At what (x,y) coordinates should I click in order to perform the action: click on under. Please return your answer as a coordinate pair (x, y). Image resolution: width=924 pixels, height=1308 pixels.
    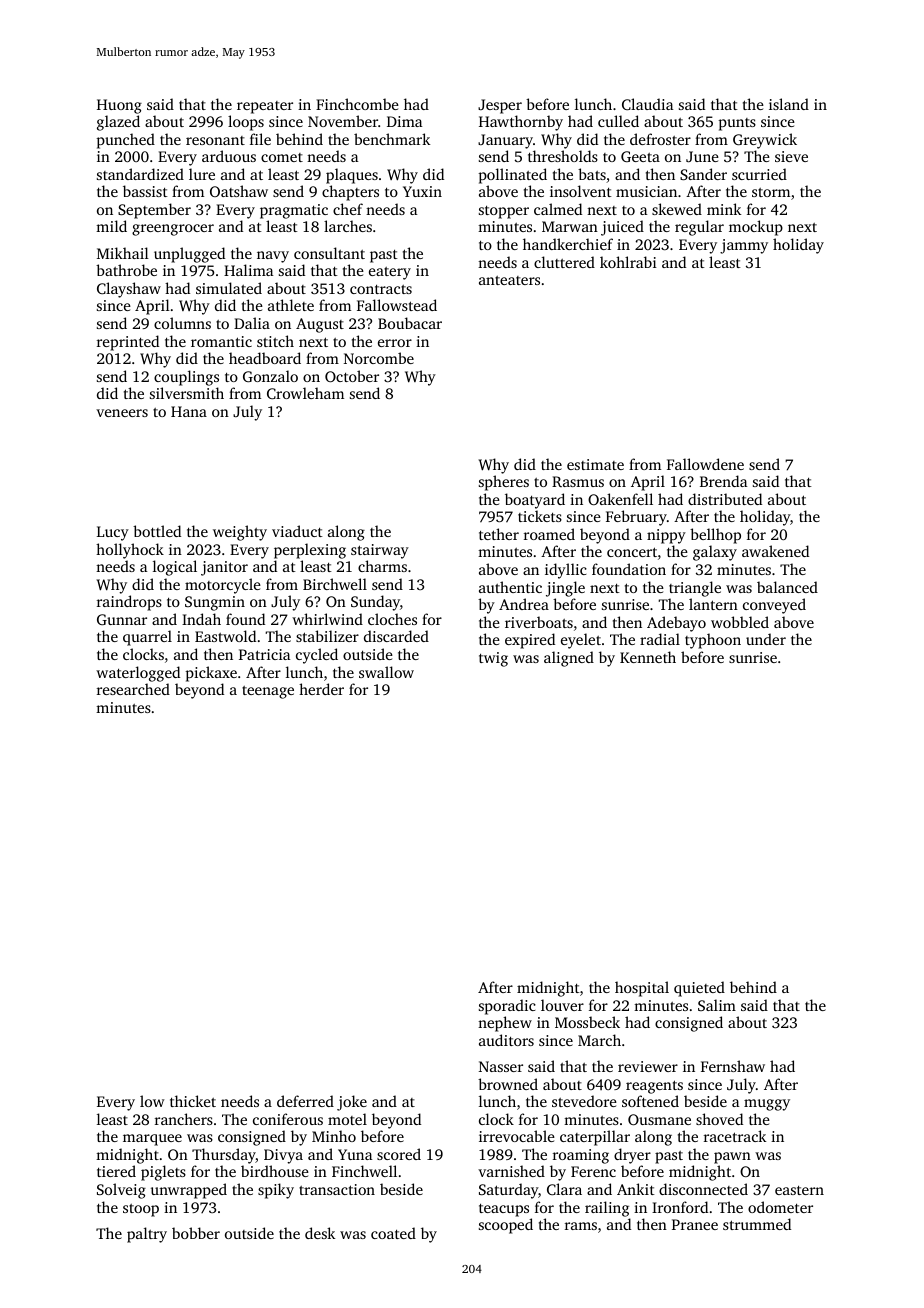
    Looking at the image, I should click on (766, 639).
